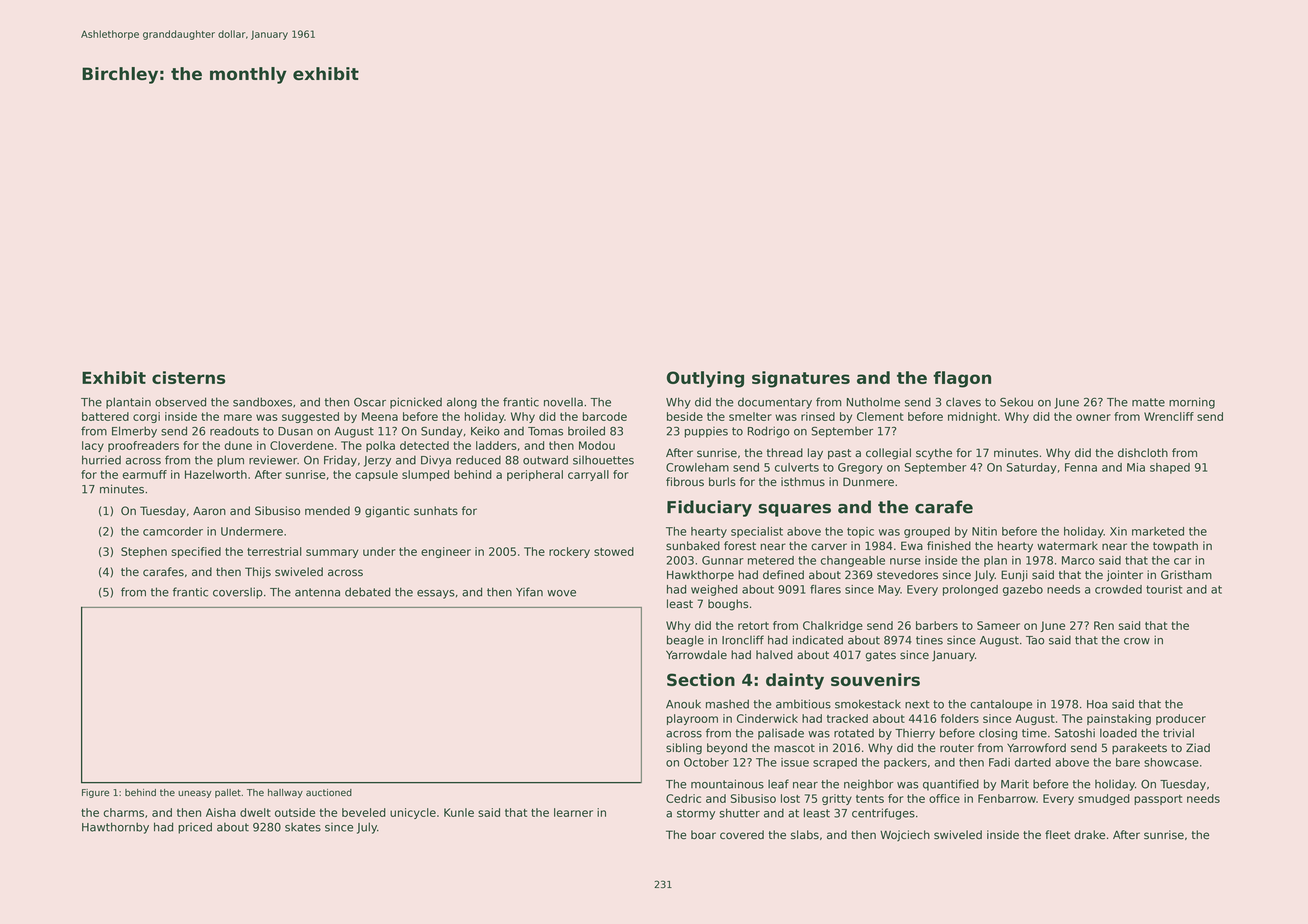  I want to click on fleet, so click(1057, 834).
